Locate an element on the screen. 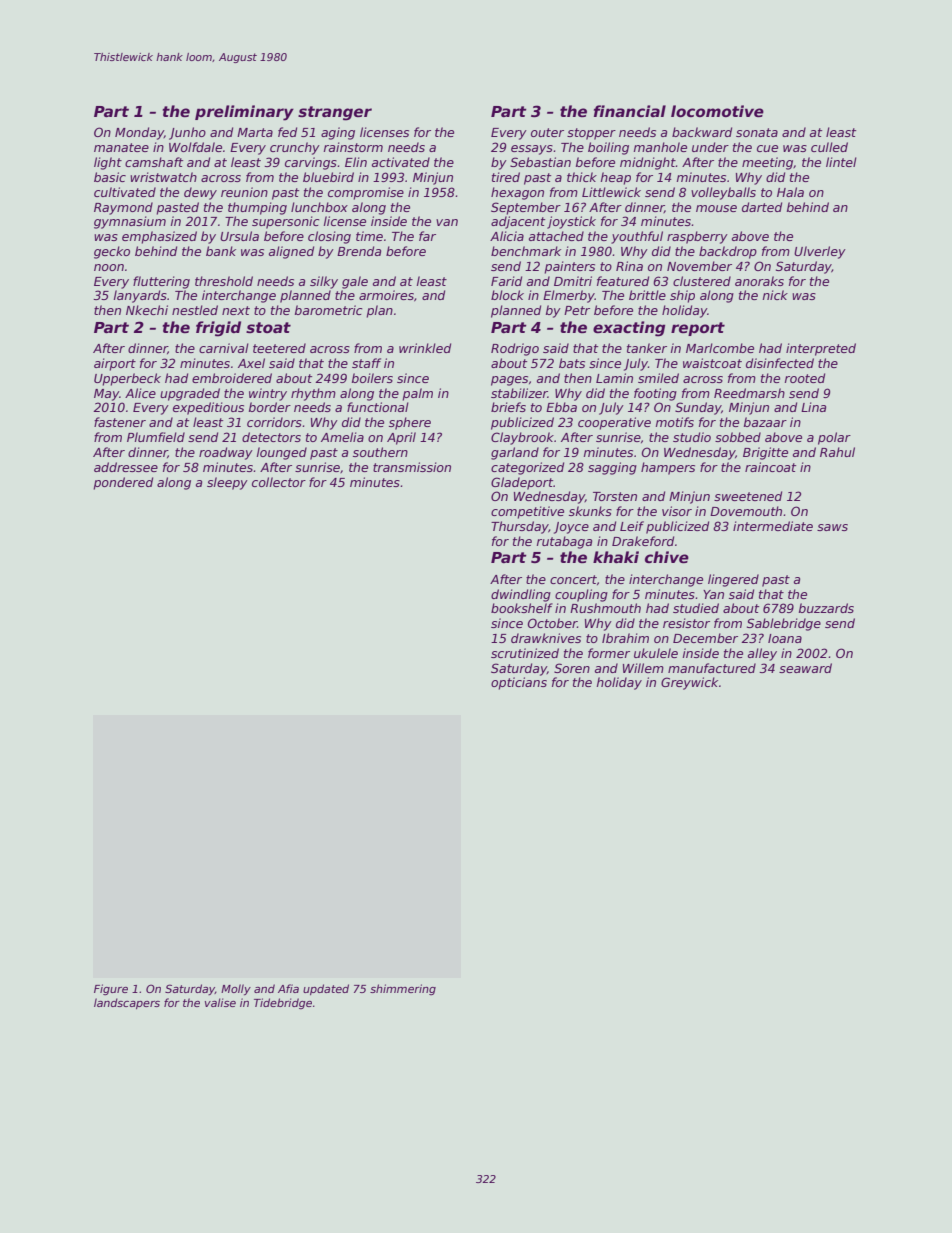 The height and width of the screenshot is (1233, 952). Amelia is located at coordinates (342, 437).
